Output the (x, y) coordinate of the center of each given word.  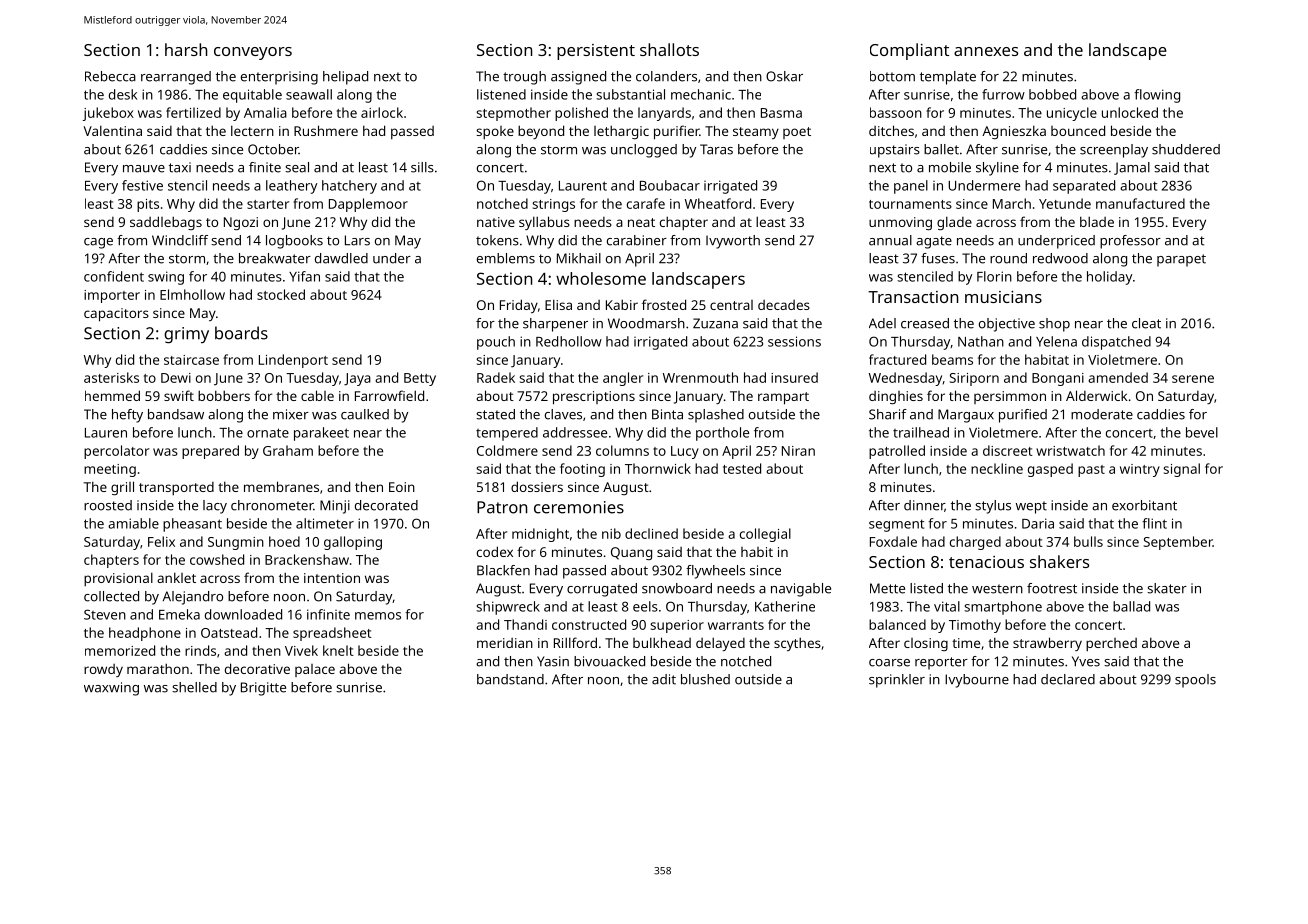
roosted (108, 505)
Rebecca (110, 76)
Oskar (784, 76)
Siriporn (974, 379)
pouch (496, 343)
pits (148, 205)
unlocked (1130, 112)
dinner (924, 506)
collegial (765, 535)
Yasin (553, 661)
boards (241, 333)
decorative (257, 668)
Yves (1086, 661)
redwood (1060, 258)
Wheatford (718, 203)
